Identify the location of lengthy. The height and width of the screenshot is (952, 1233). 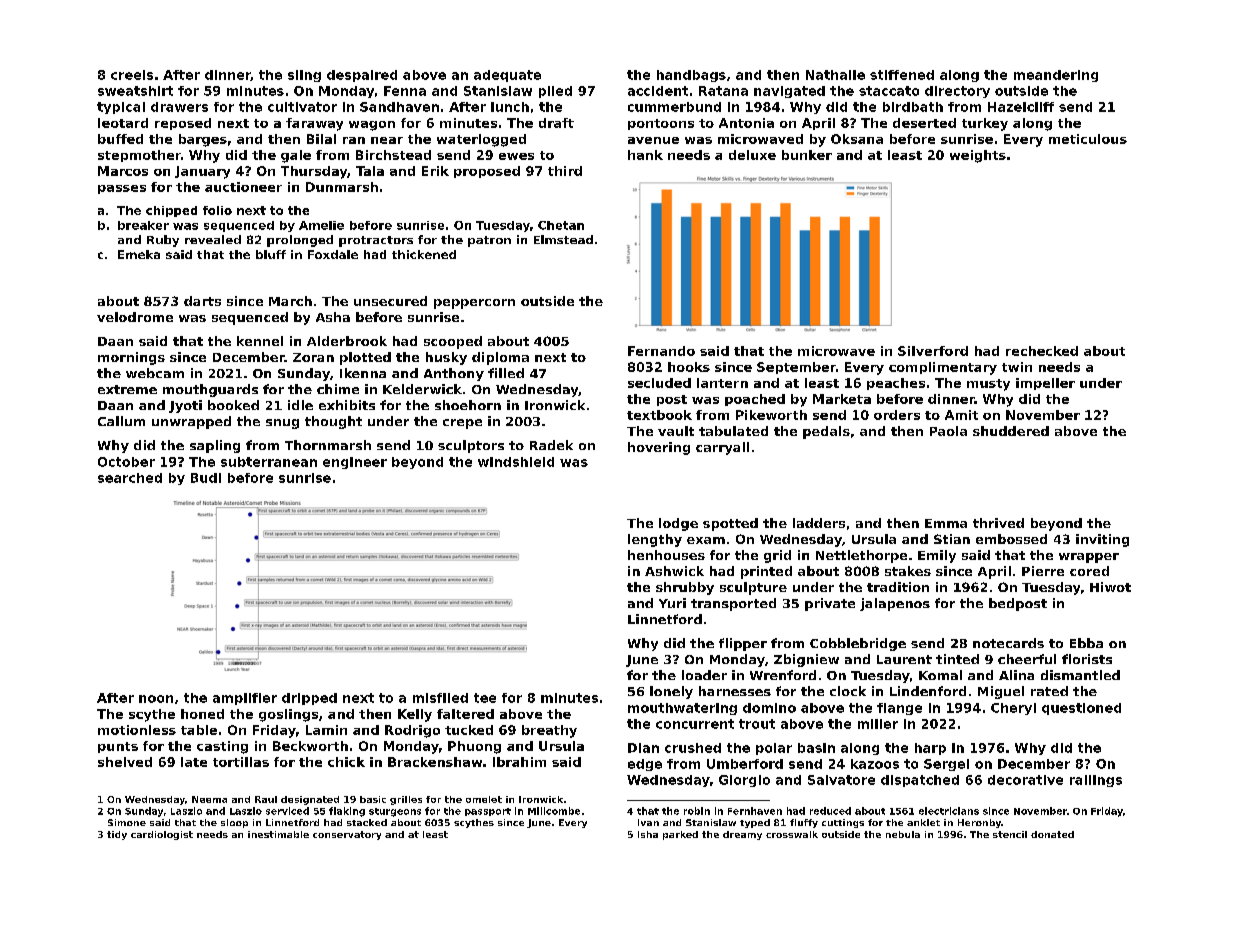
(655, 540).
